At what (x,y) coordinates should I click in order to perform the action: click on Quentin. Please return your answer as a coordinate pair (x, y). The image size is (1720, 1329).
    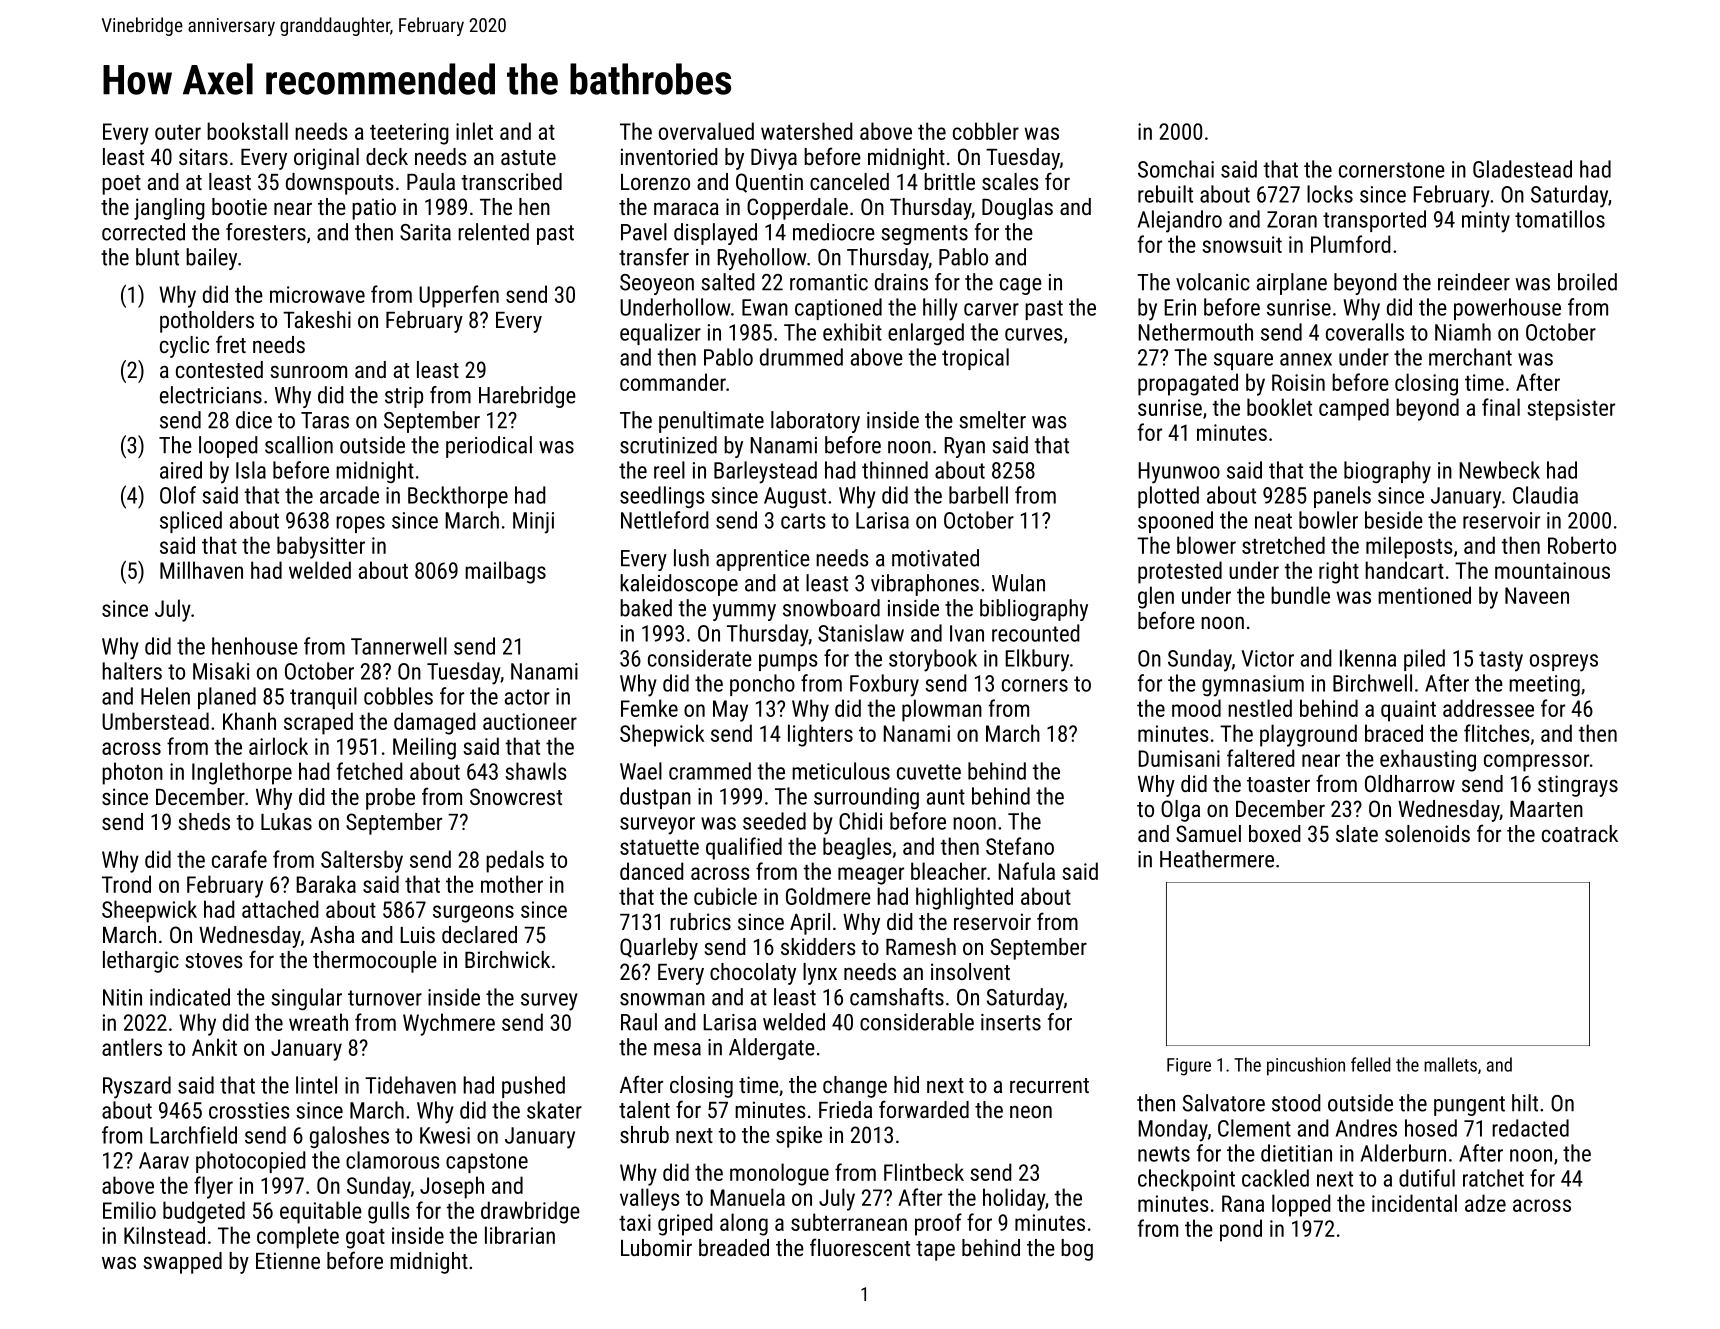
    Looking at the image, I should click on (769, 183).
